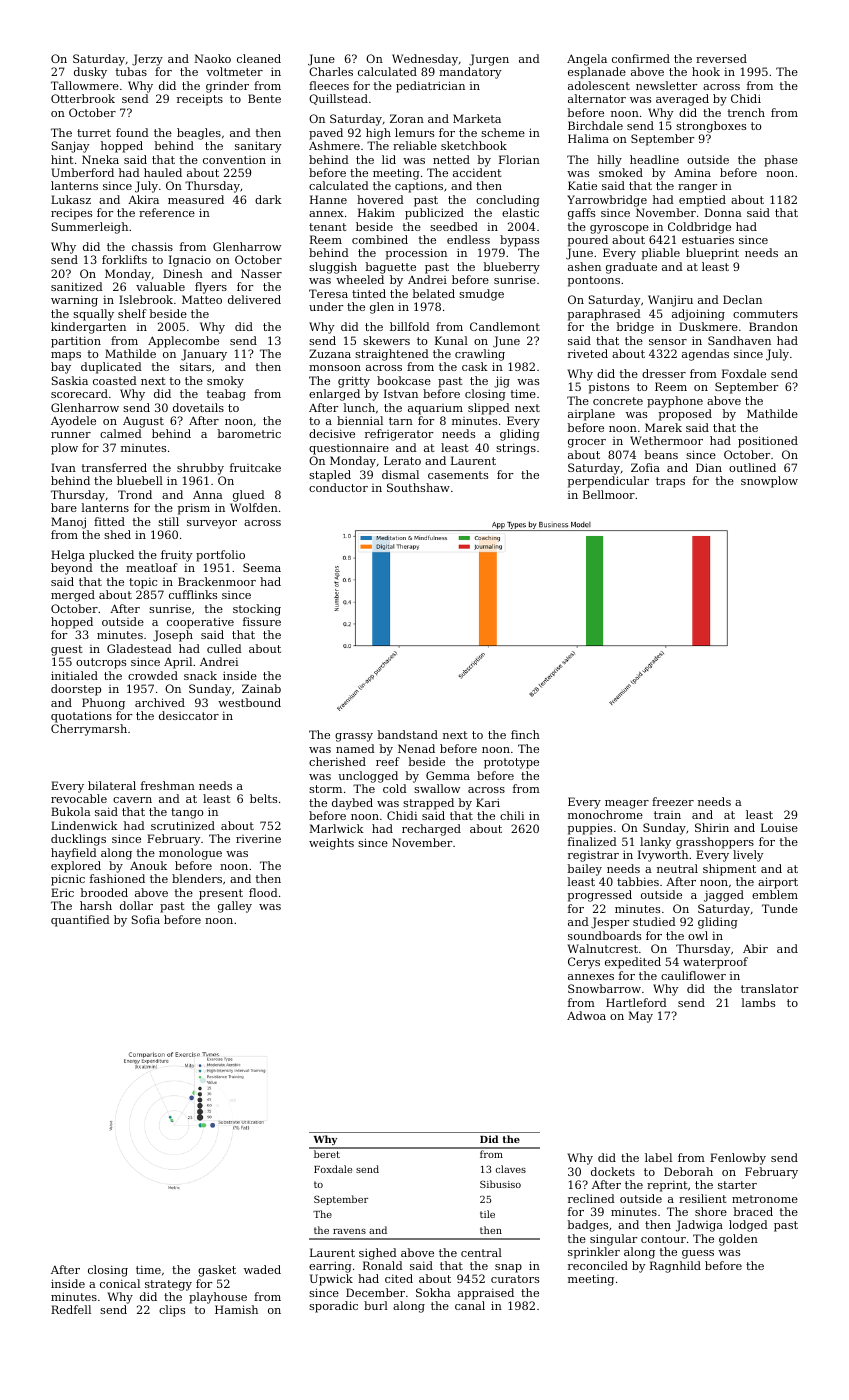 Image resolution: width=849 pixels, height=1400 pixels. Describe the element at coordinates (73, 596) in the page. I see `merged` at that location.
